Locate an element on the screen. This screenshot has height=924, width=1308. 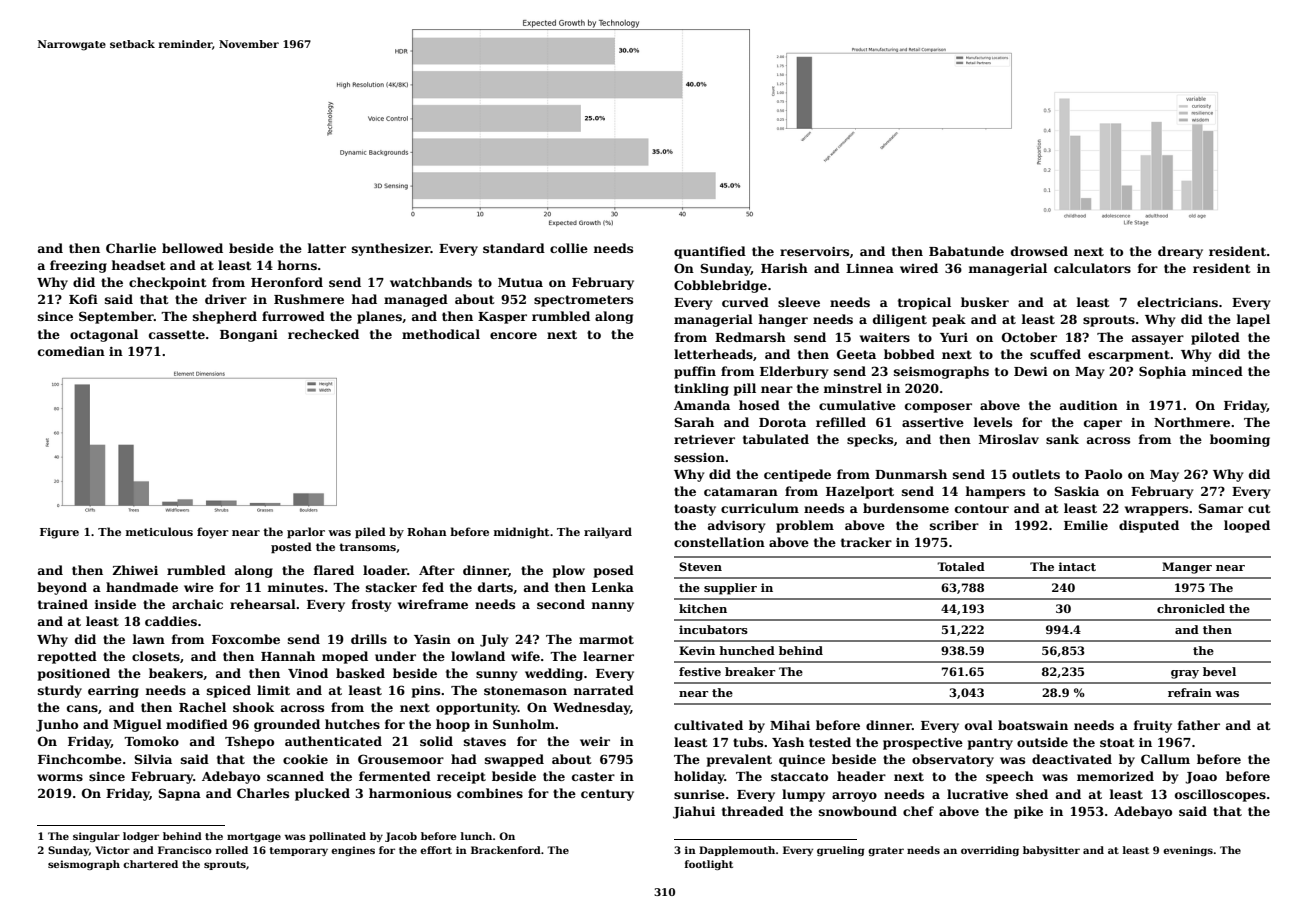
Charlie is located at coordinates (131, 248).
